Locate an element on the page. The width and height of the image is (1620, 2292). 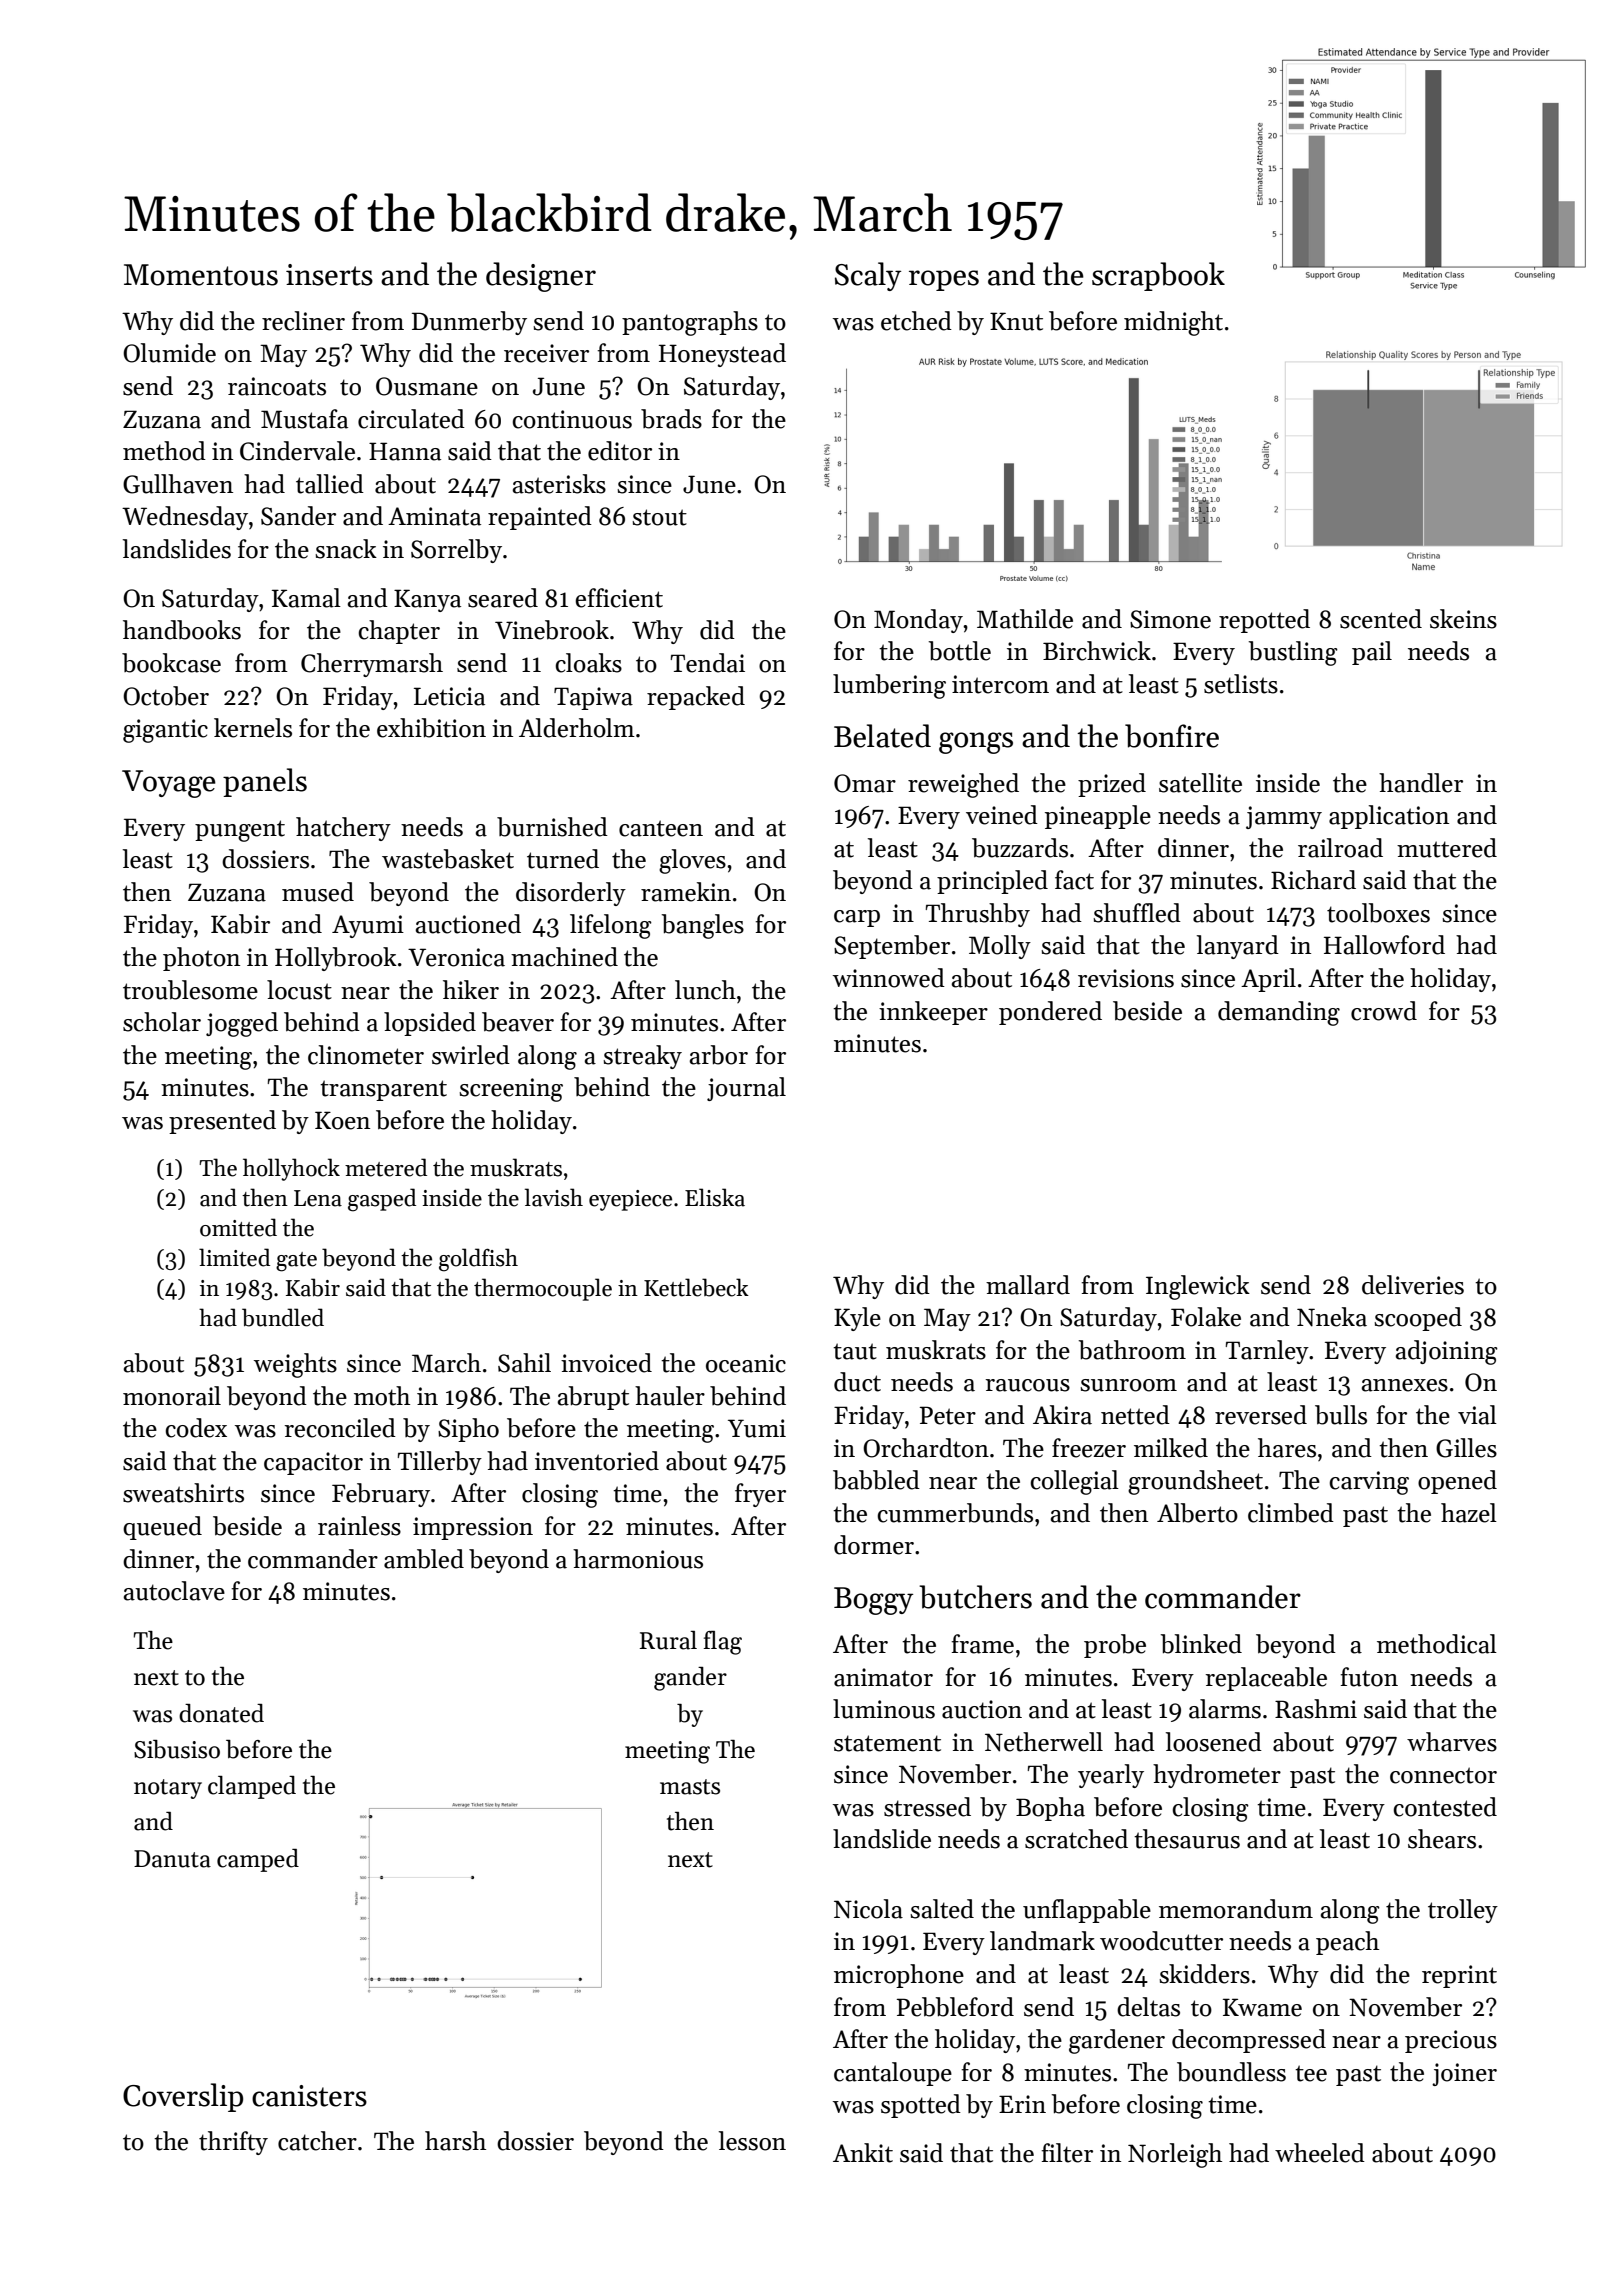
Coverslip is located at coordinates (183, 2097).
